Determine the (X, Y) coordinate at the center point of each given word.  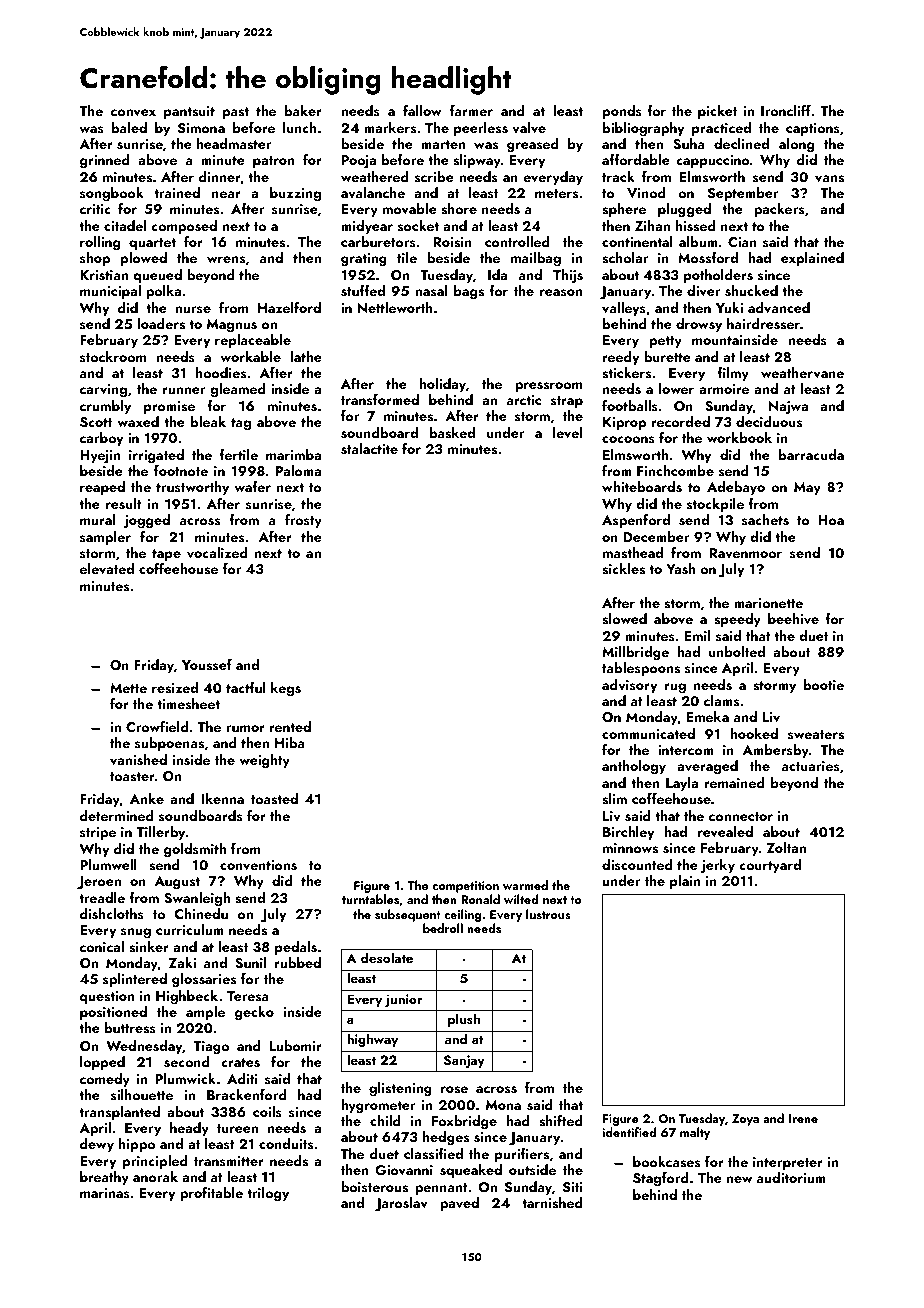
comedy (105, 1080)
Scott (96, 422)
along (796, 145)
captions (813, 129)
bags (469, 292)
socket (418, 225)
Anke (147, 798)
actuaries (811, 766)
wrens (226, 259)
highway (372, 1040)
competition (465, 887)
